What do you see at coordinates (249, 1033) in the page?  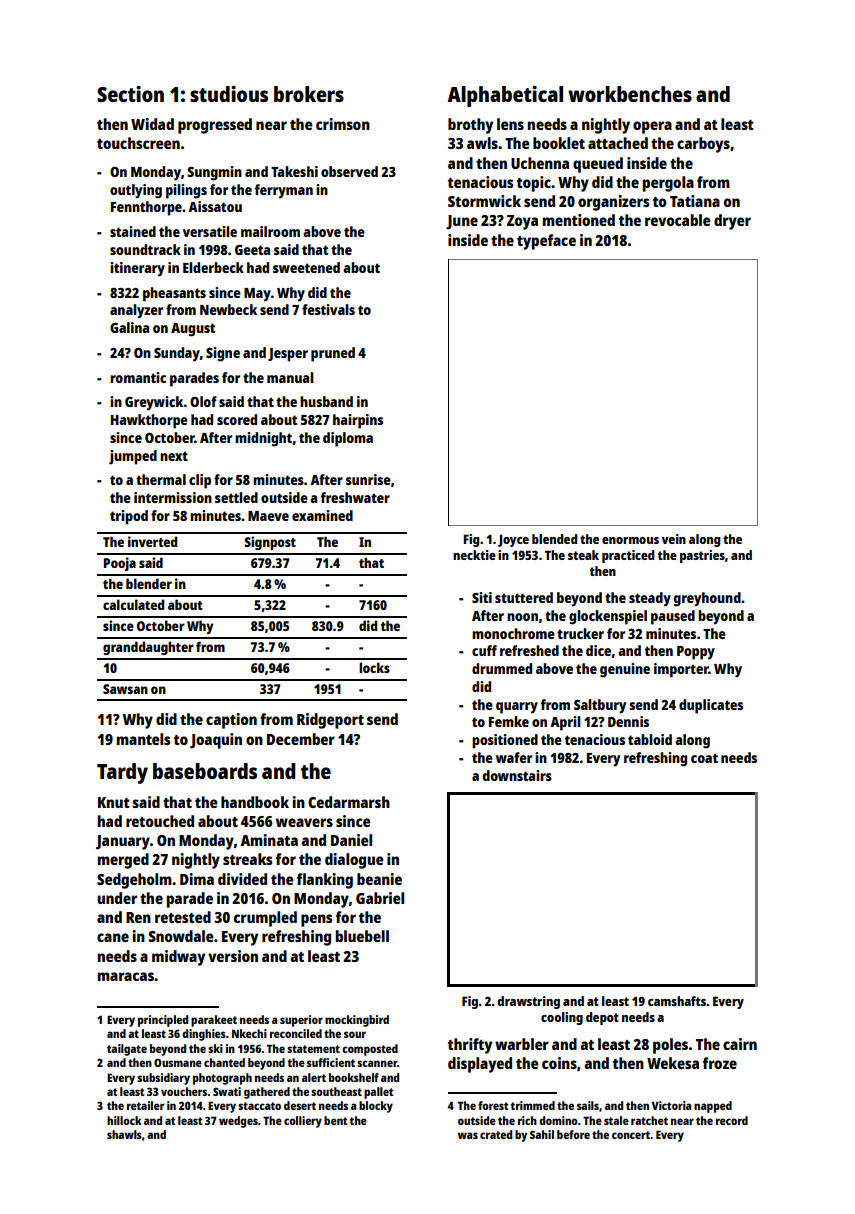 I see `Nkechi` at bounding box center [249, 1033].
